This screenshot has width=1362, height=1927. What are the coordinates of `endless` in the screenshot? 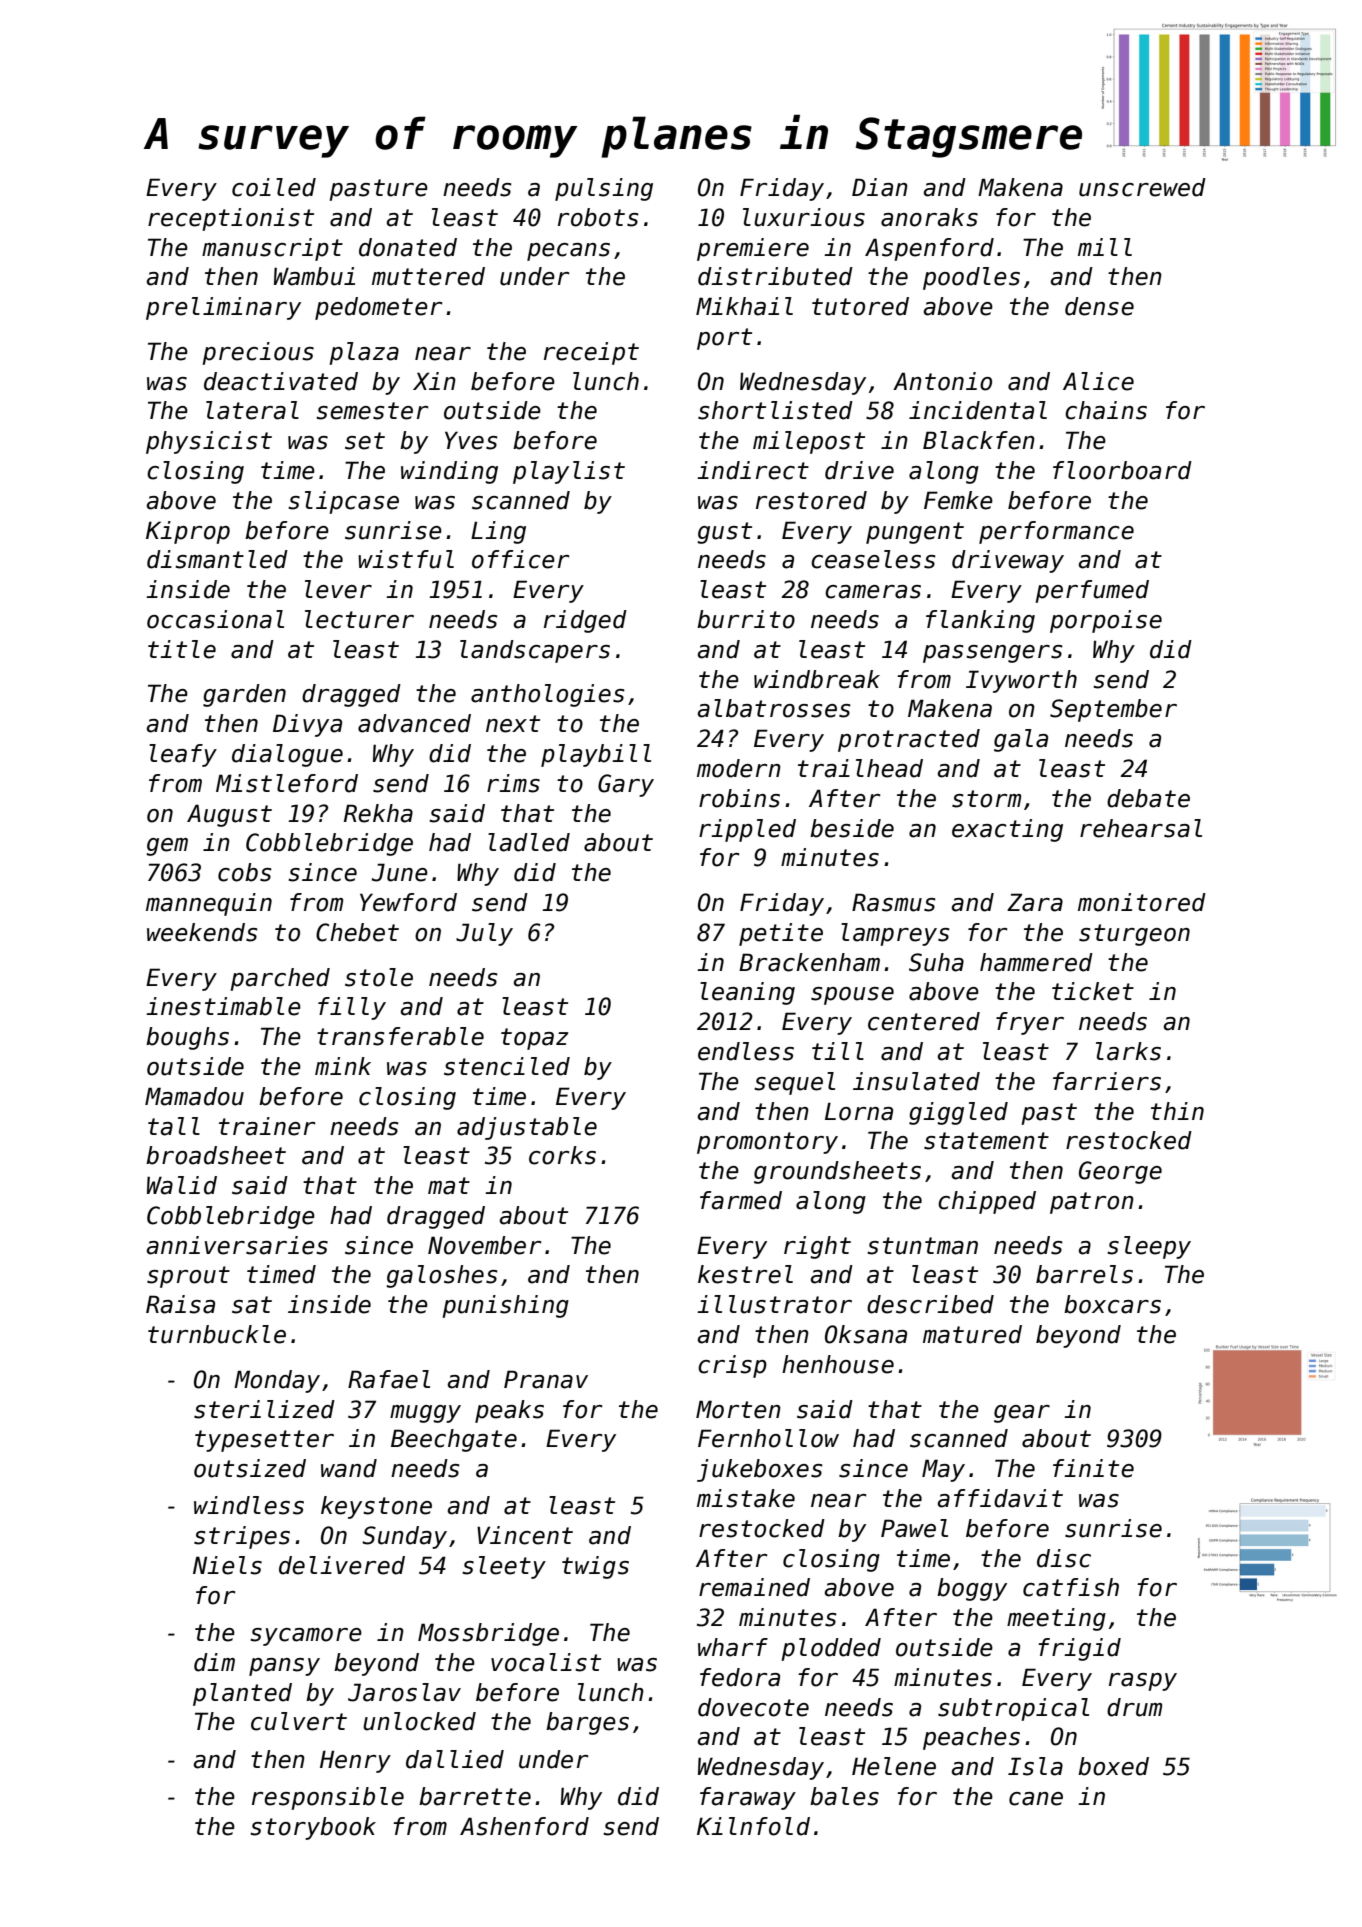 It's located at (746, 1051).
